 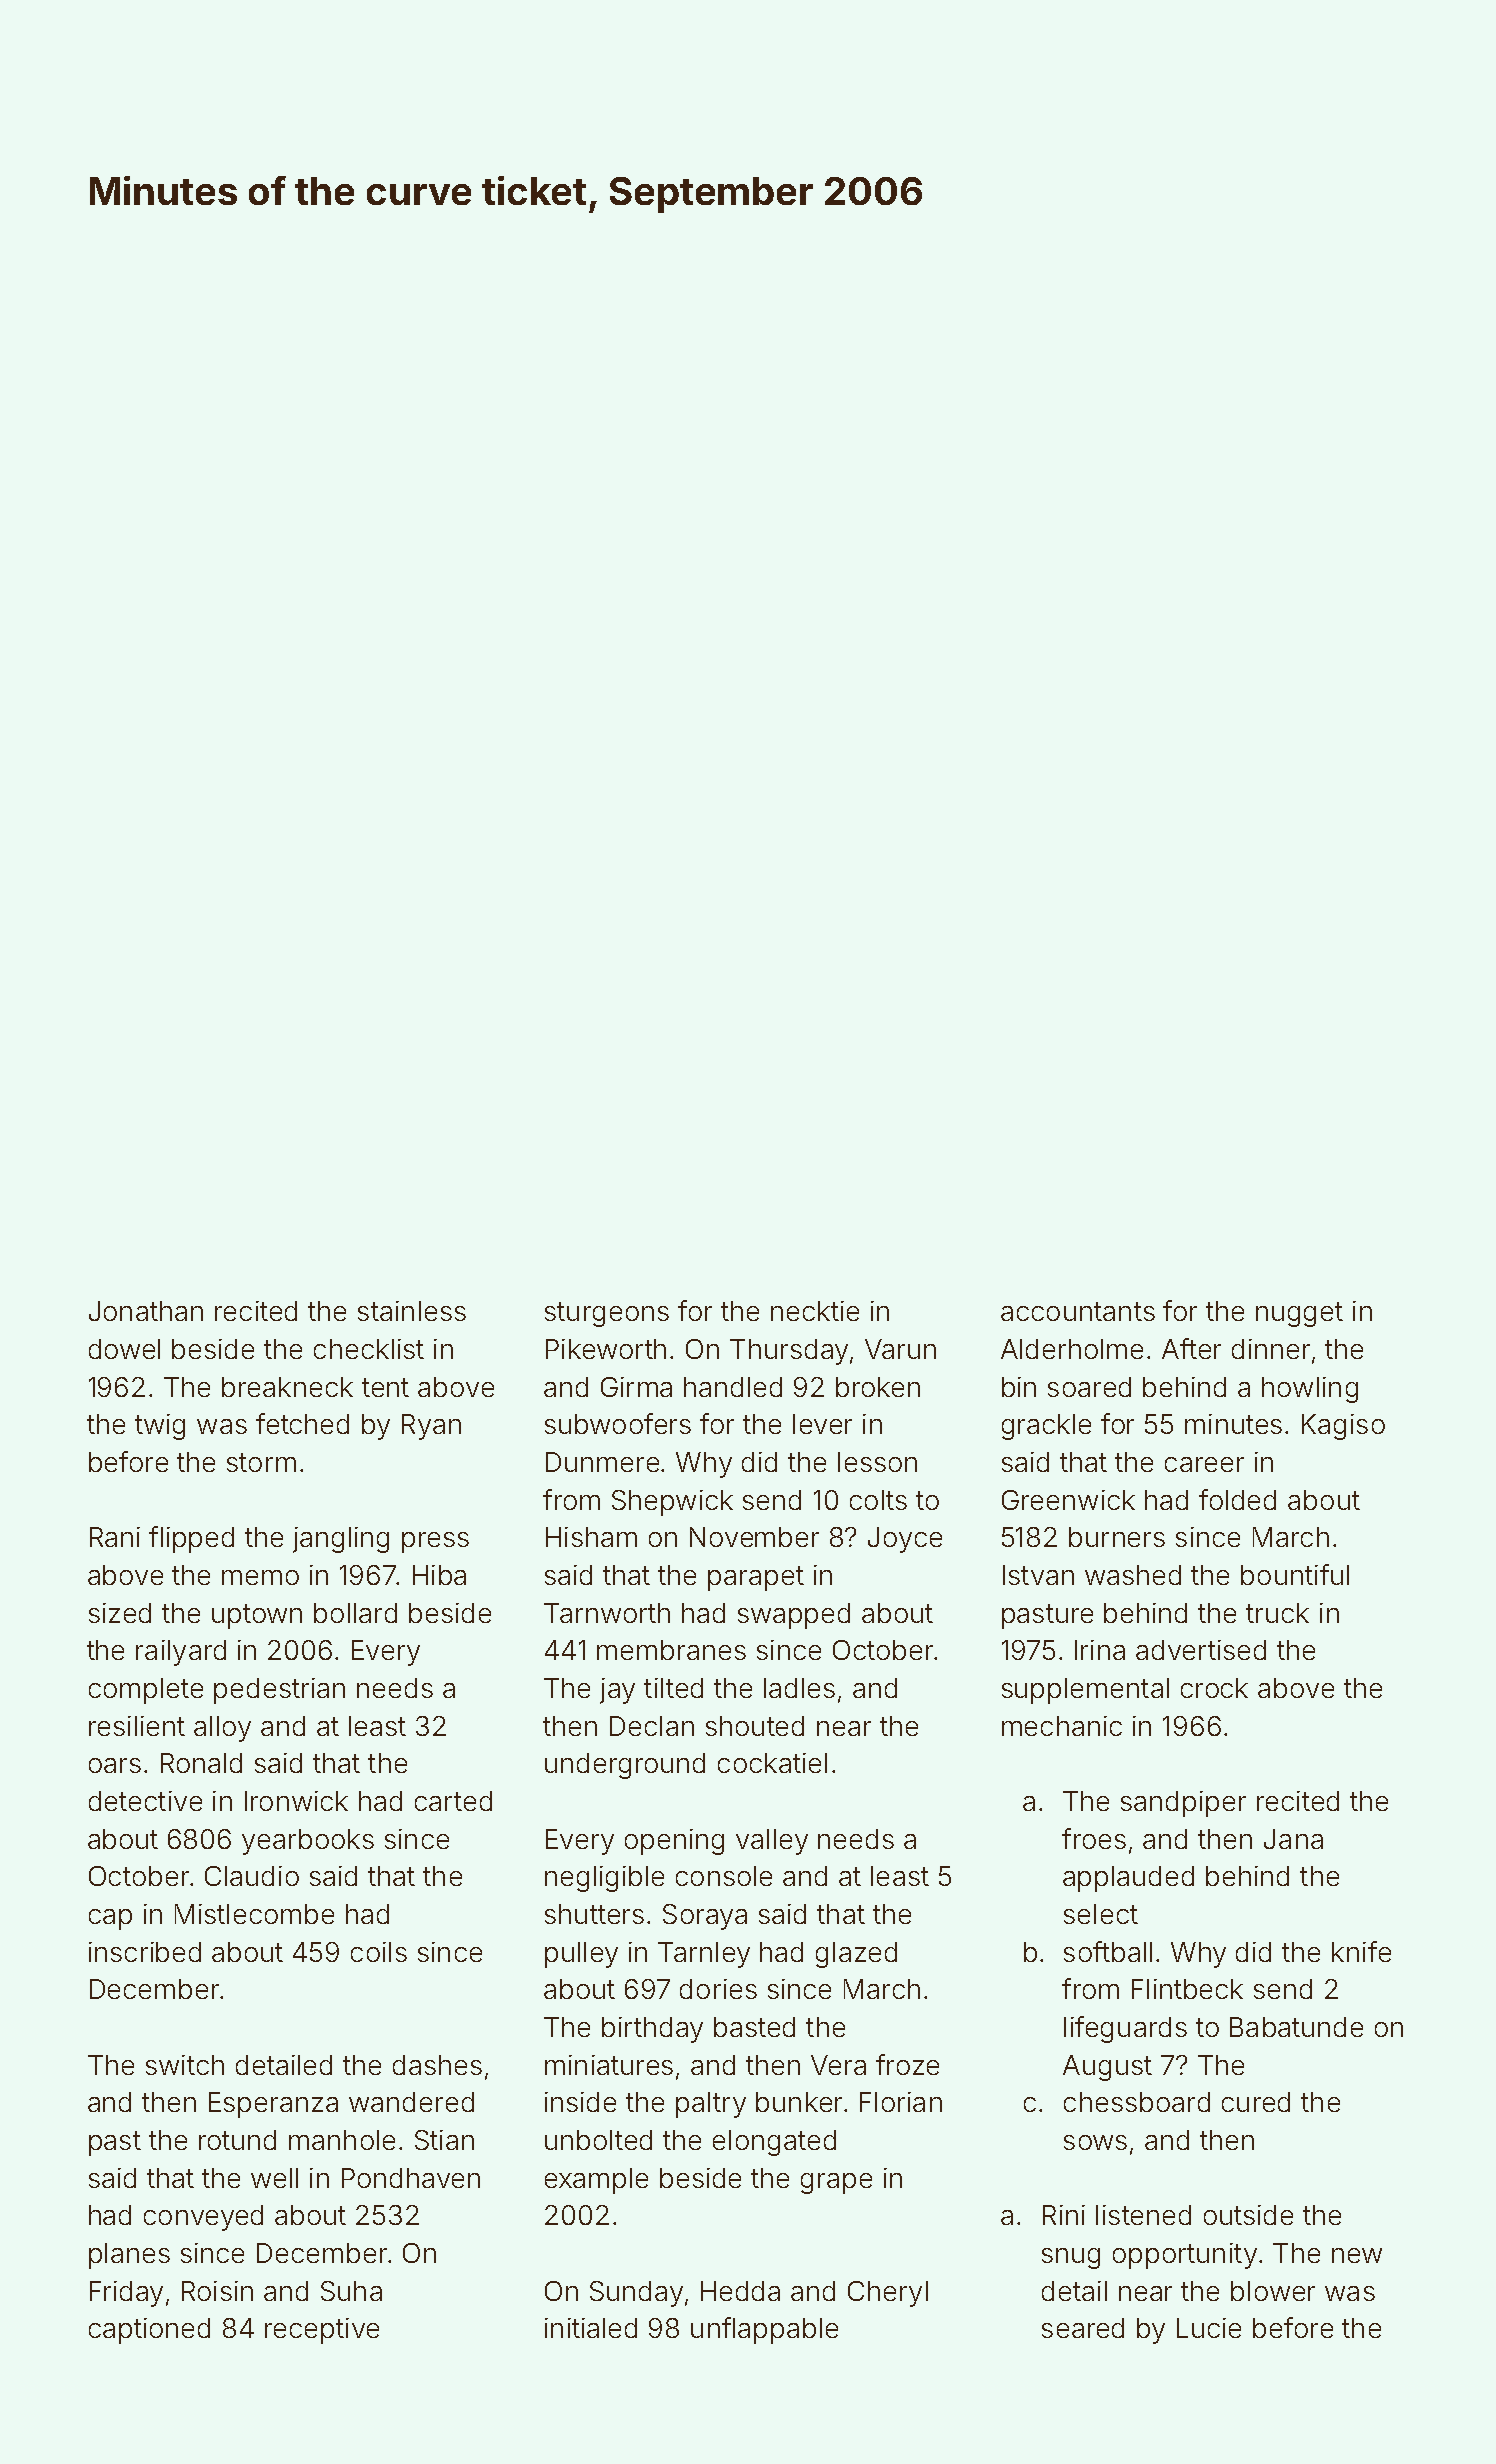 What do you see at coordinates (856, 1955) in the screenshot?
I see `glazed` at bounding box center [856, 1955].
